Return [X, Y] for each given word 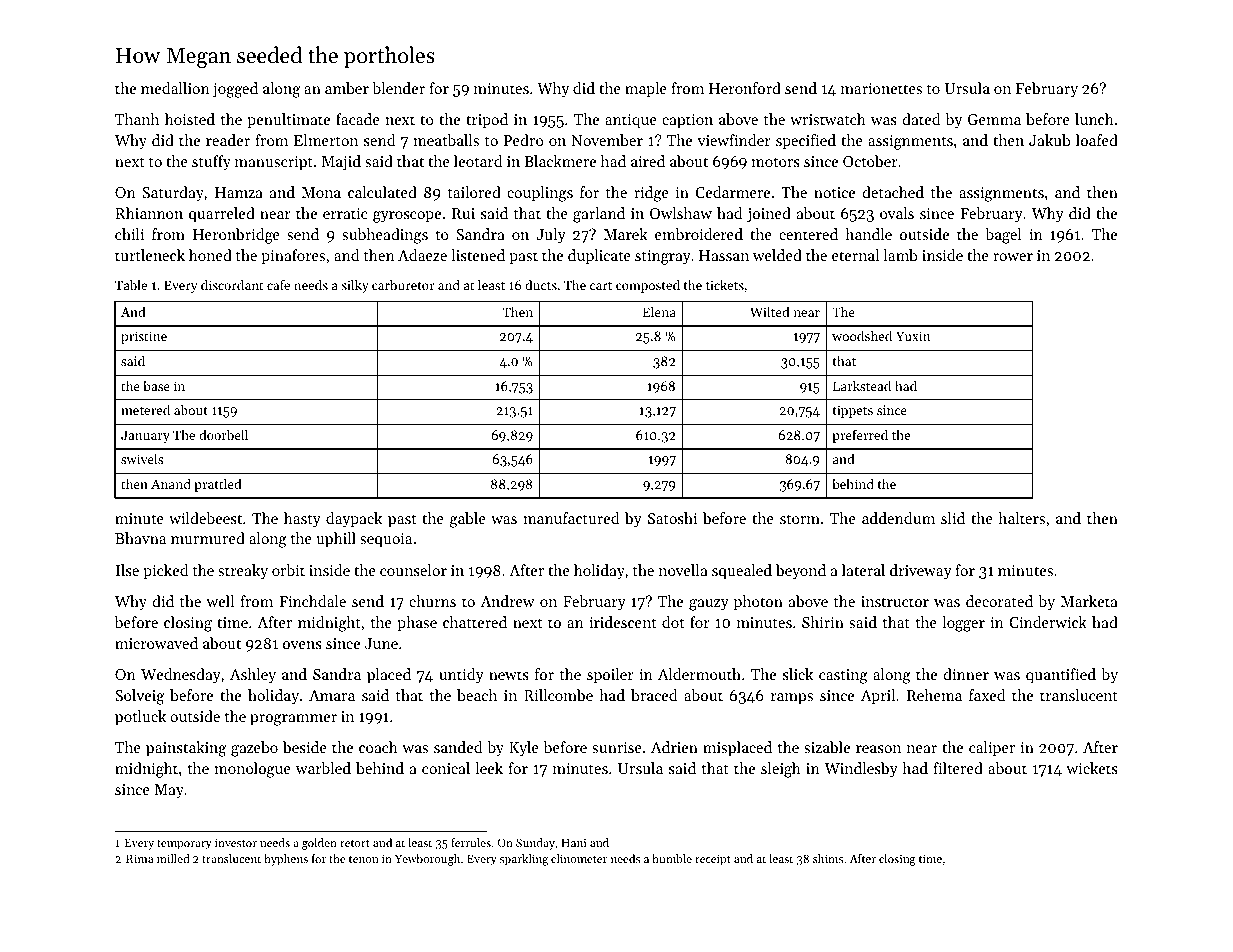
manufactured [571, 518]
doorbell [223, 434]
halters [1021, 518]
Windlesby [861, 770]
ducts [541, 285]
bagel [1003, 236]
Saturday [173, 194]
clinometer [579, 858]
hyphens [286, 860]
